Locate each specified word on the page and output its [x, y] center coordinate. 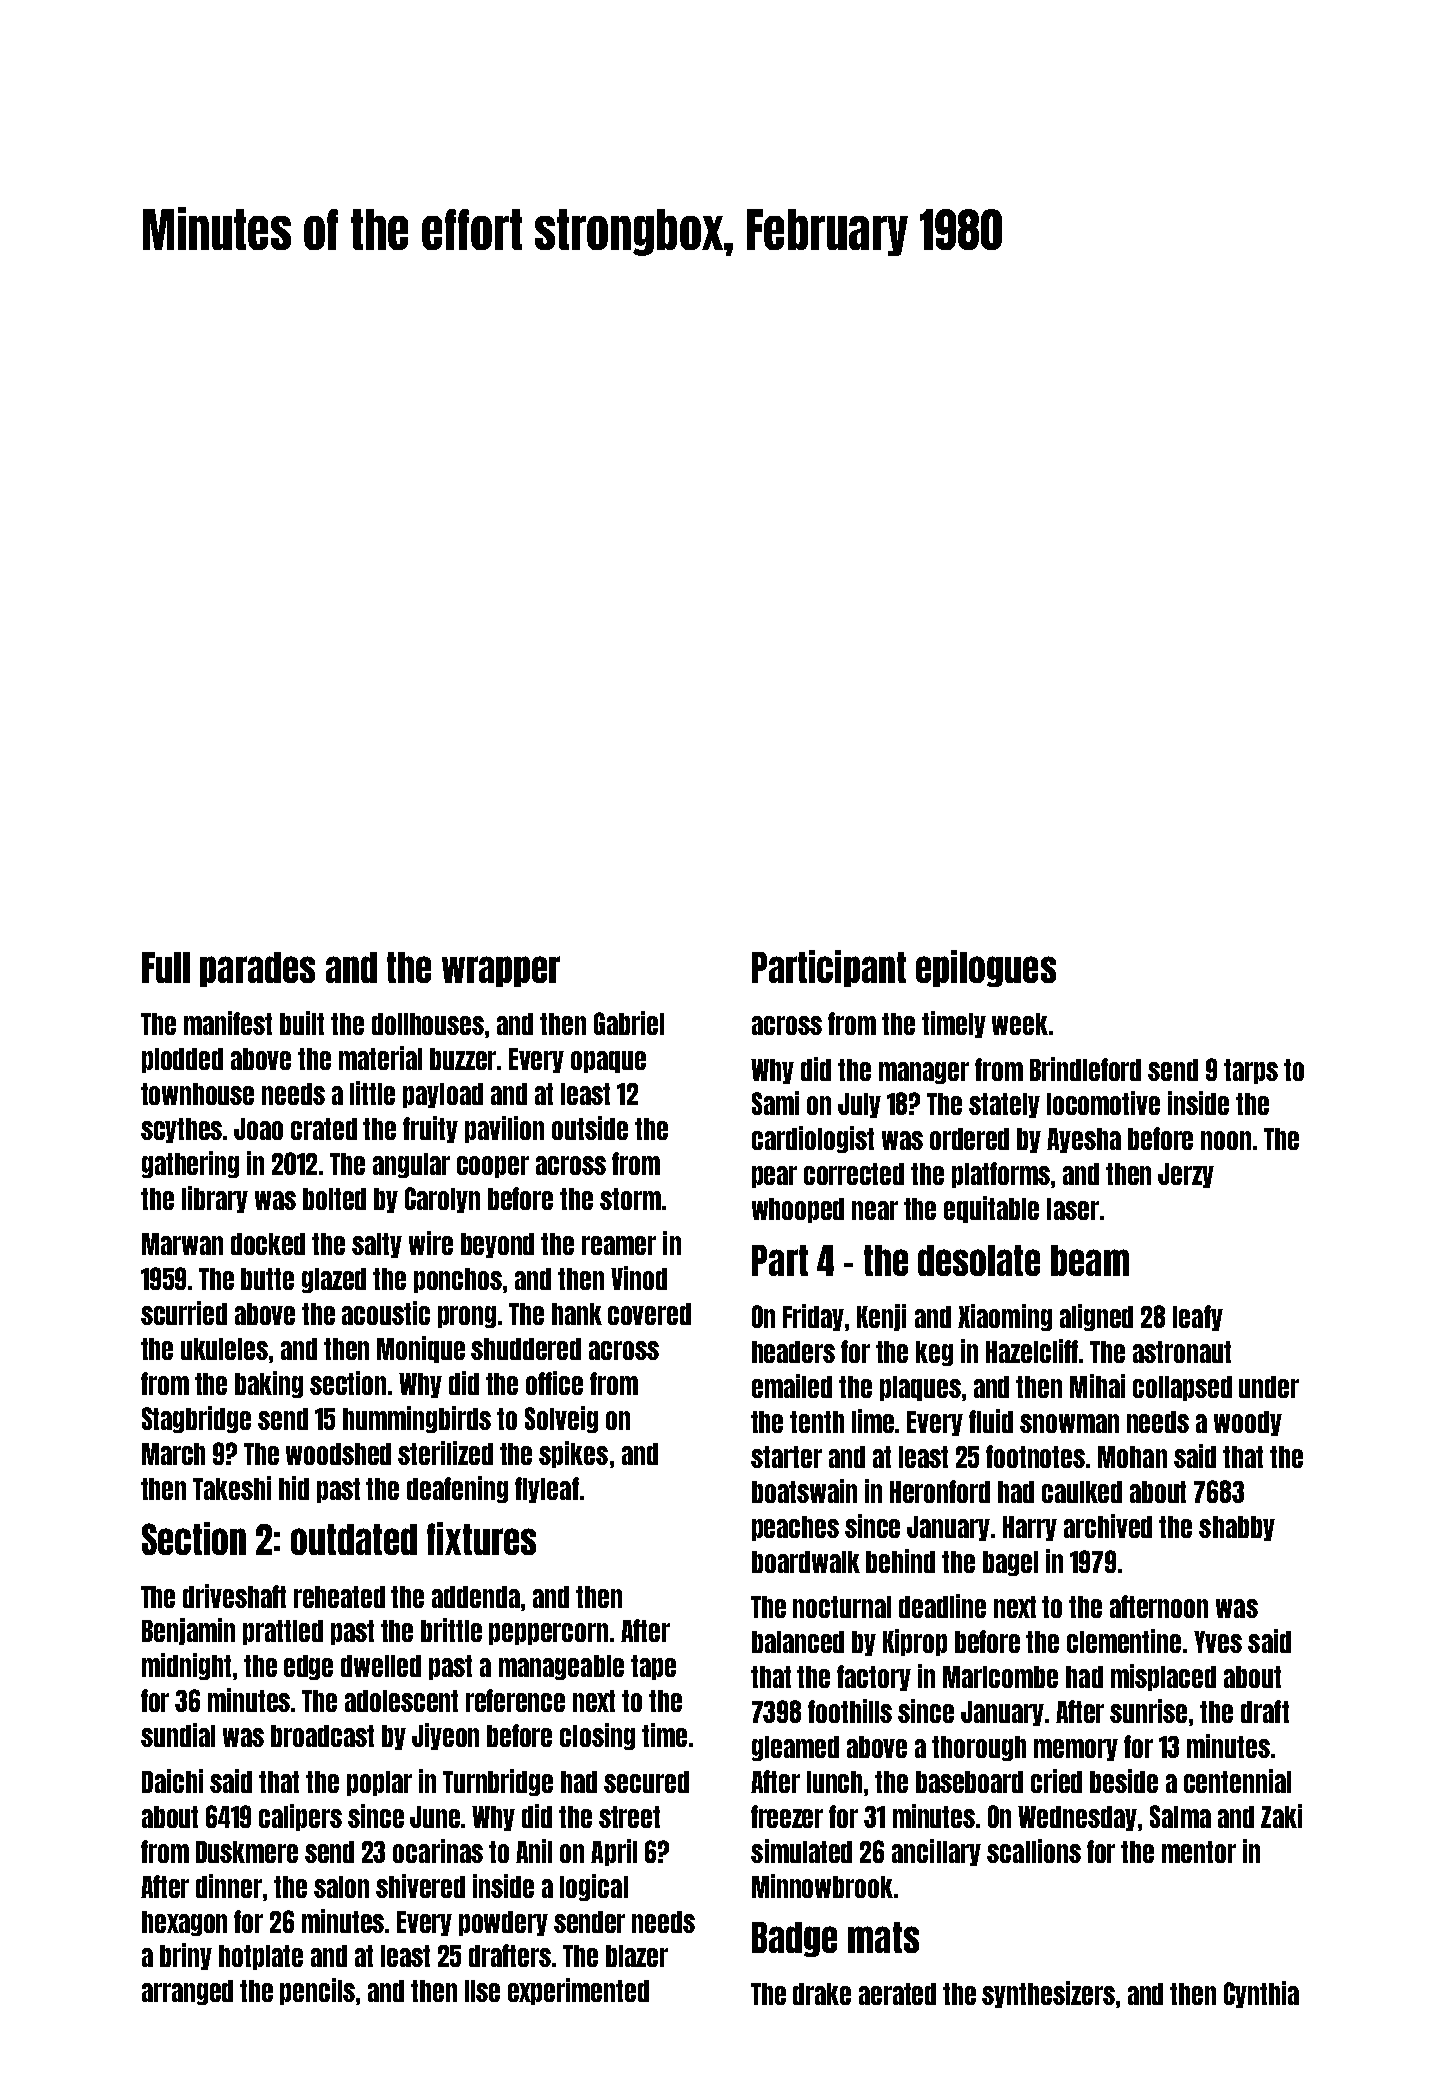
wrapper [501, 971]
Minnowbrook [822, 1886]
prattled [283, 1632]
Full [166, 967]
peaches [795, 1528]
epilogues [986, 968]
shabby [1237, 1528]
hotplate [261, 1957]
